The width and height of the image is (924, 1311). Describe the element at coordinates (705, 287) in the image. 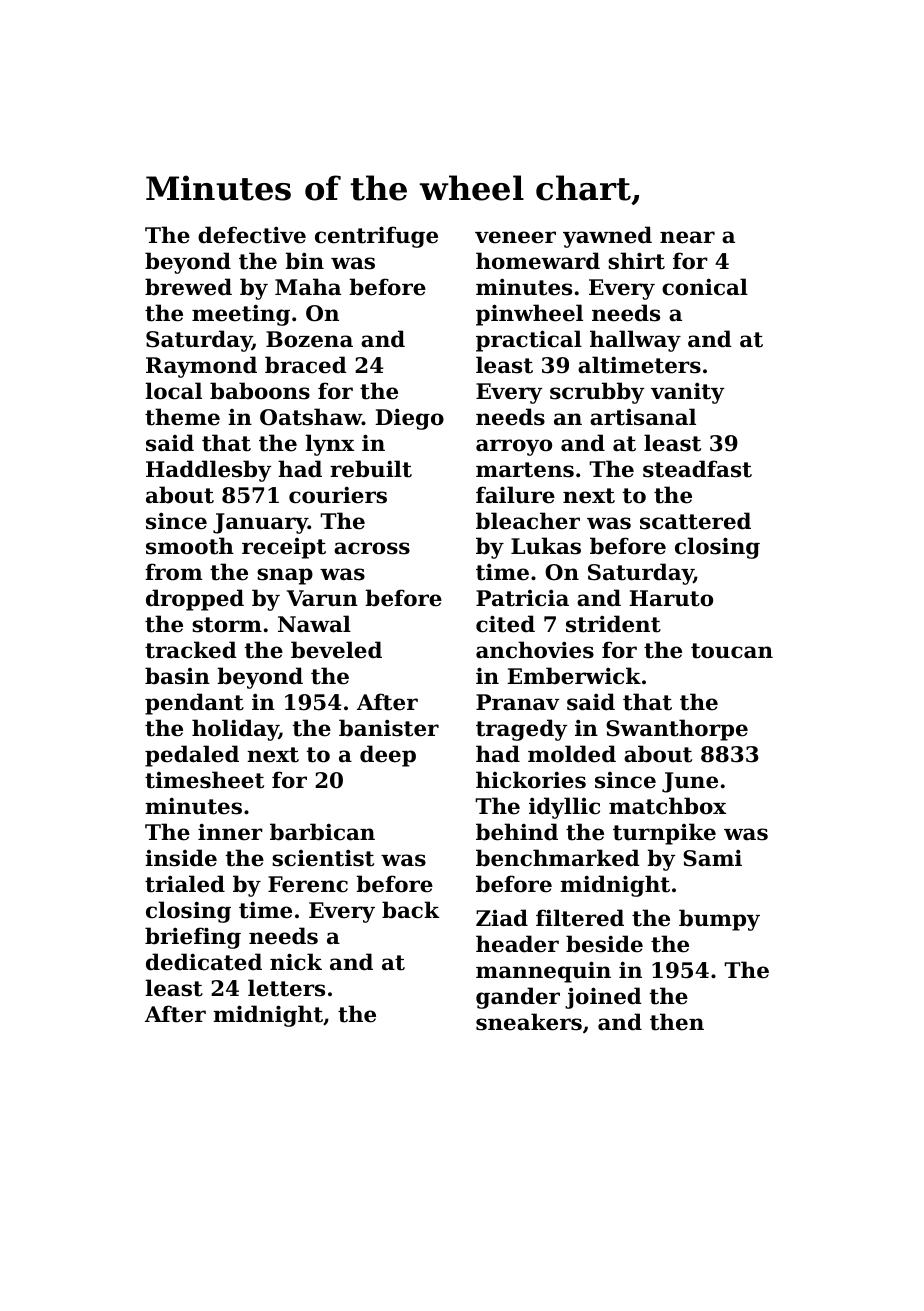

I see `conical` at that location.
